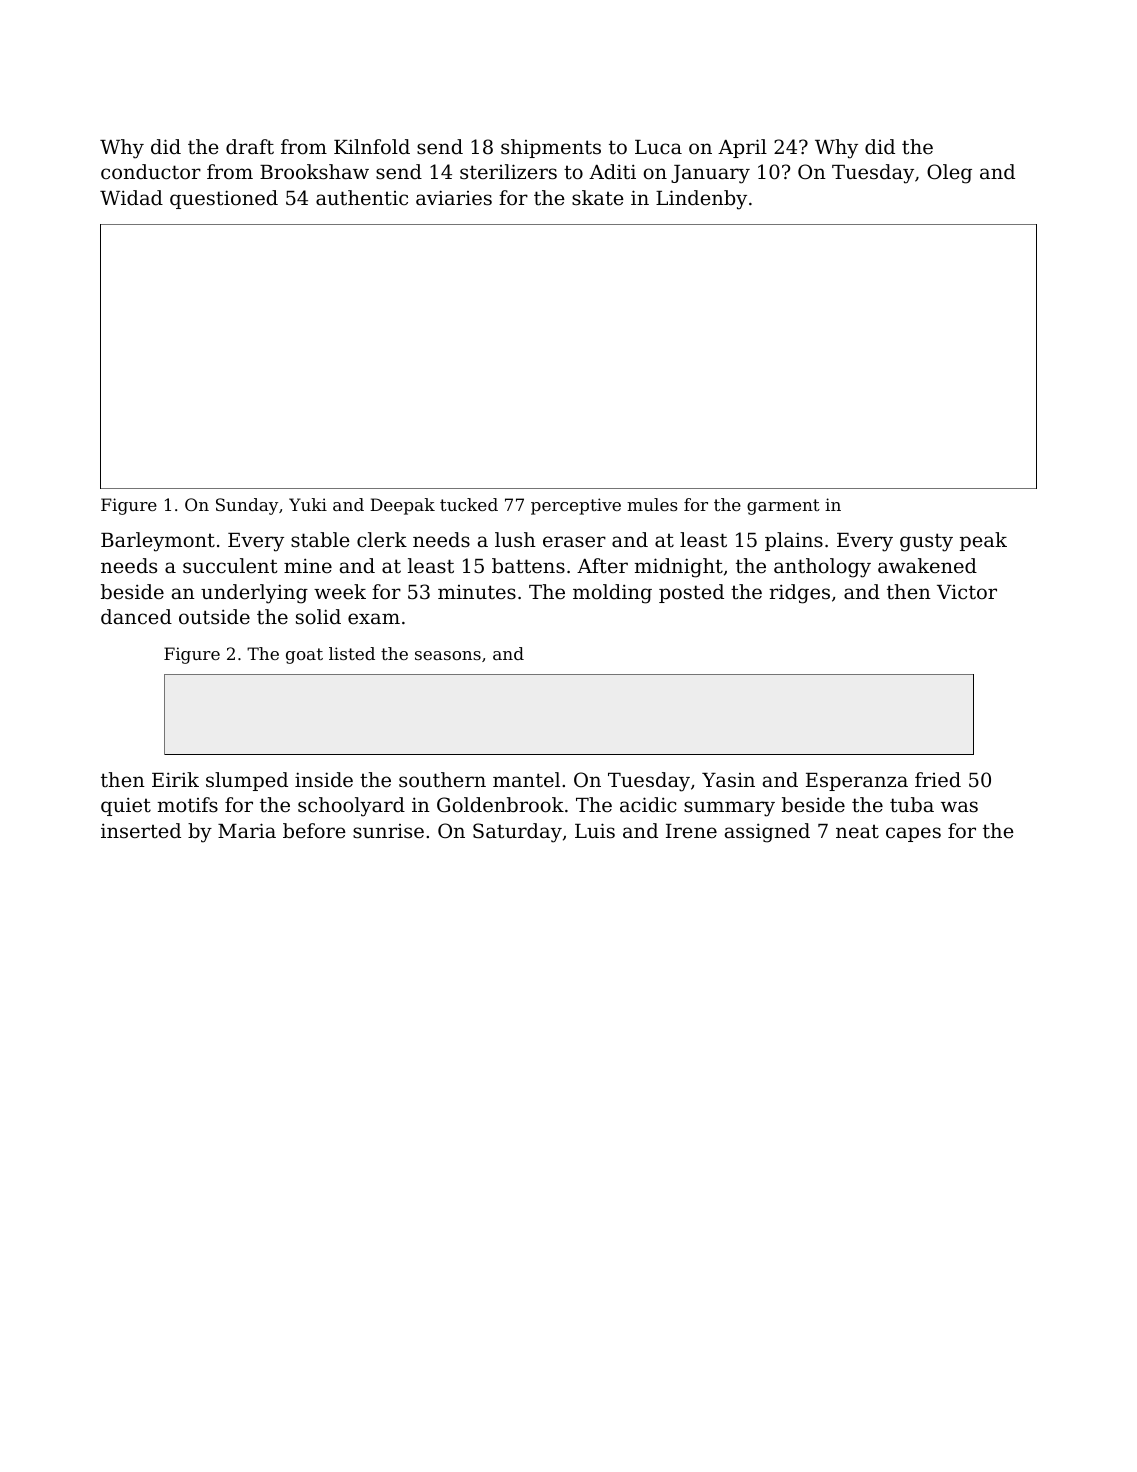 This screenshot has width=1137, height=1472. I want to click on capes, so click(913, 834).
